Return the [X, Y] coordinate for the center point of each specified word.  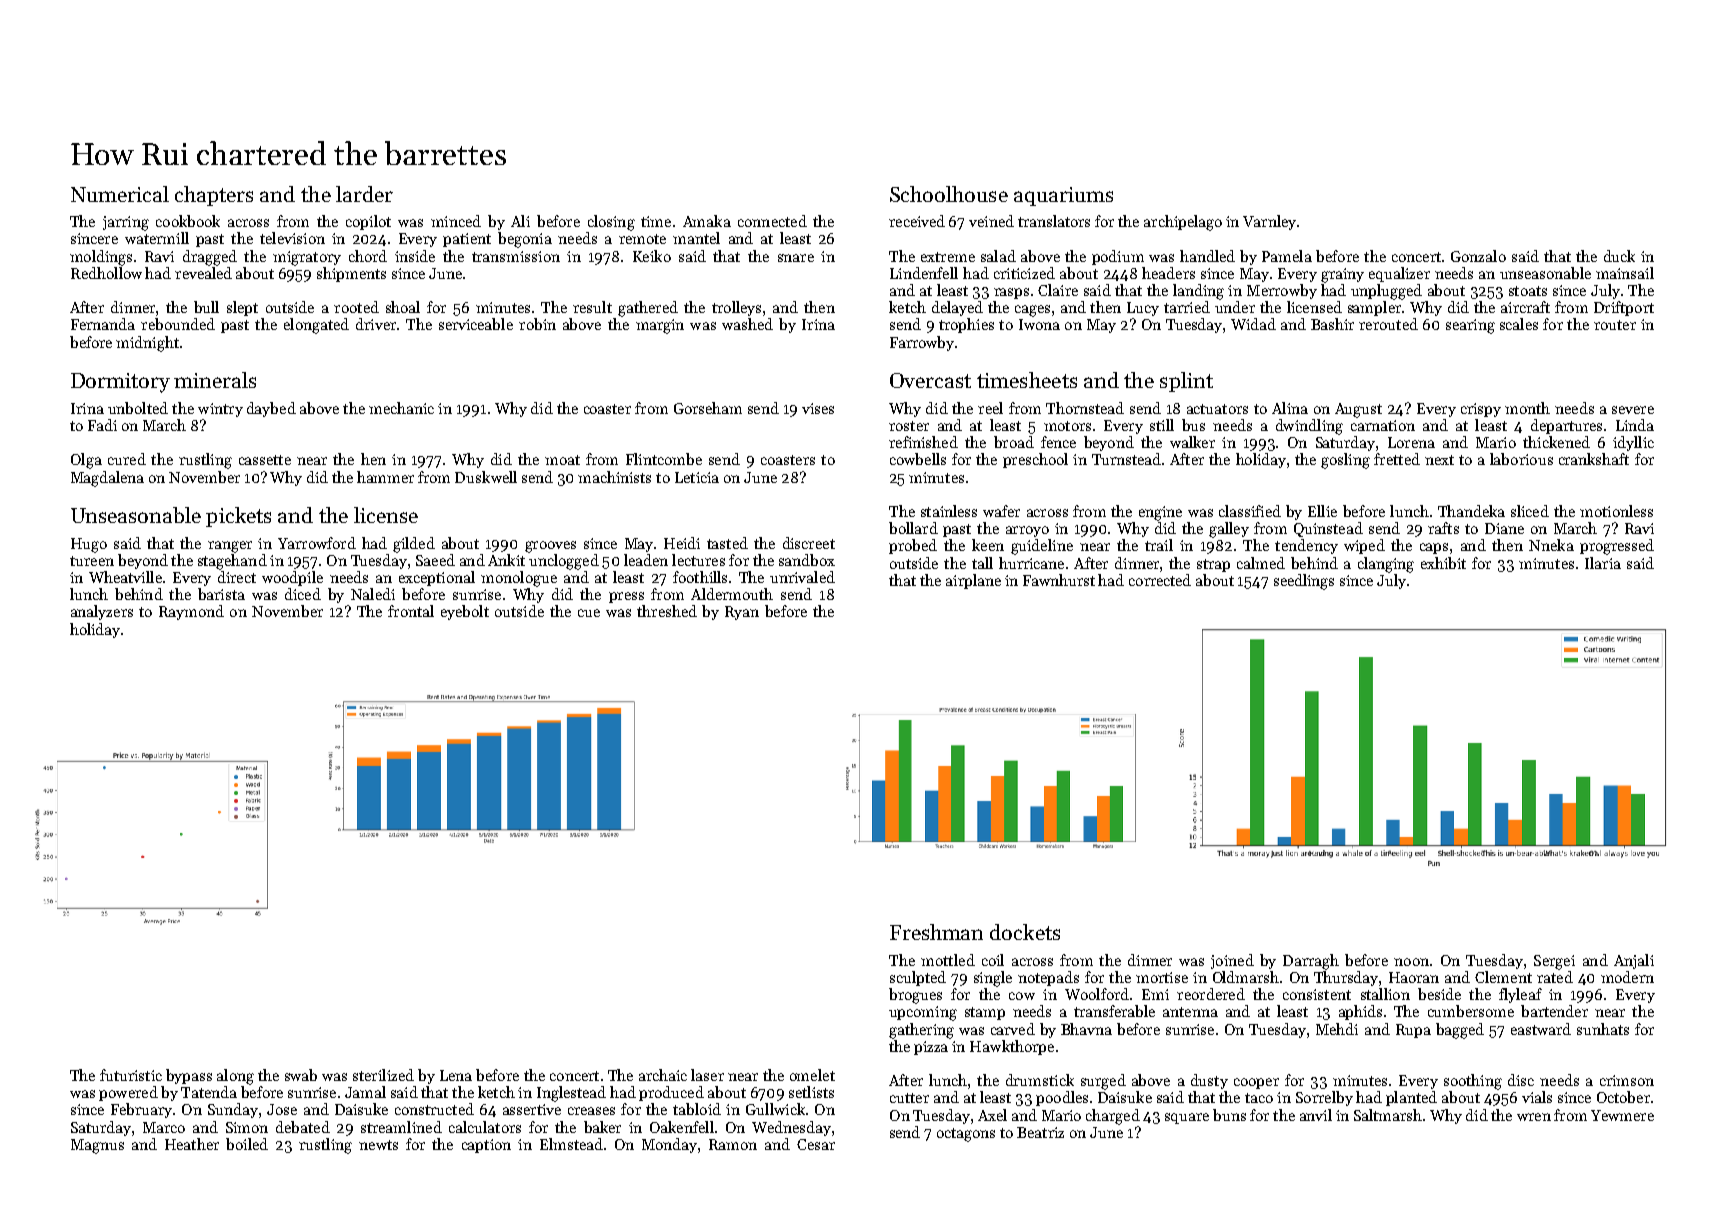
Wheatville [125, 577]
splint [1186, 382]
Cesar [816, 1144]
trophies [966, 325]
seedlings [1304, 582]
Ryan [742, 613]
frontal [411, 611]
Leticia [697, 477]
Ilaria [1603, 563]
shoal [403, 307]
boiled [247, 1144]
